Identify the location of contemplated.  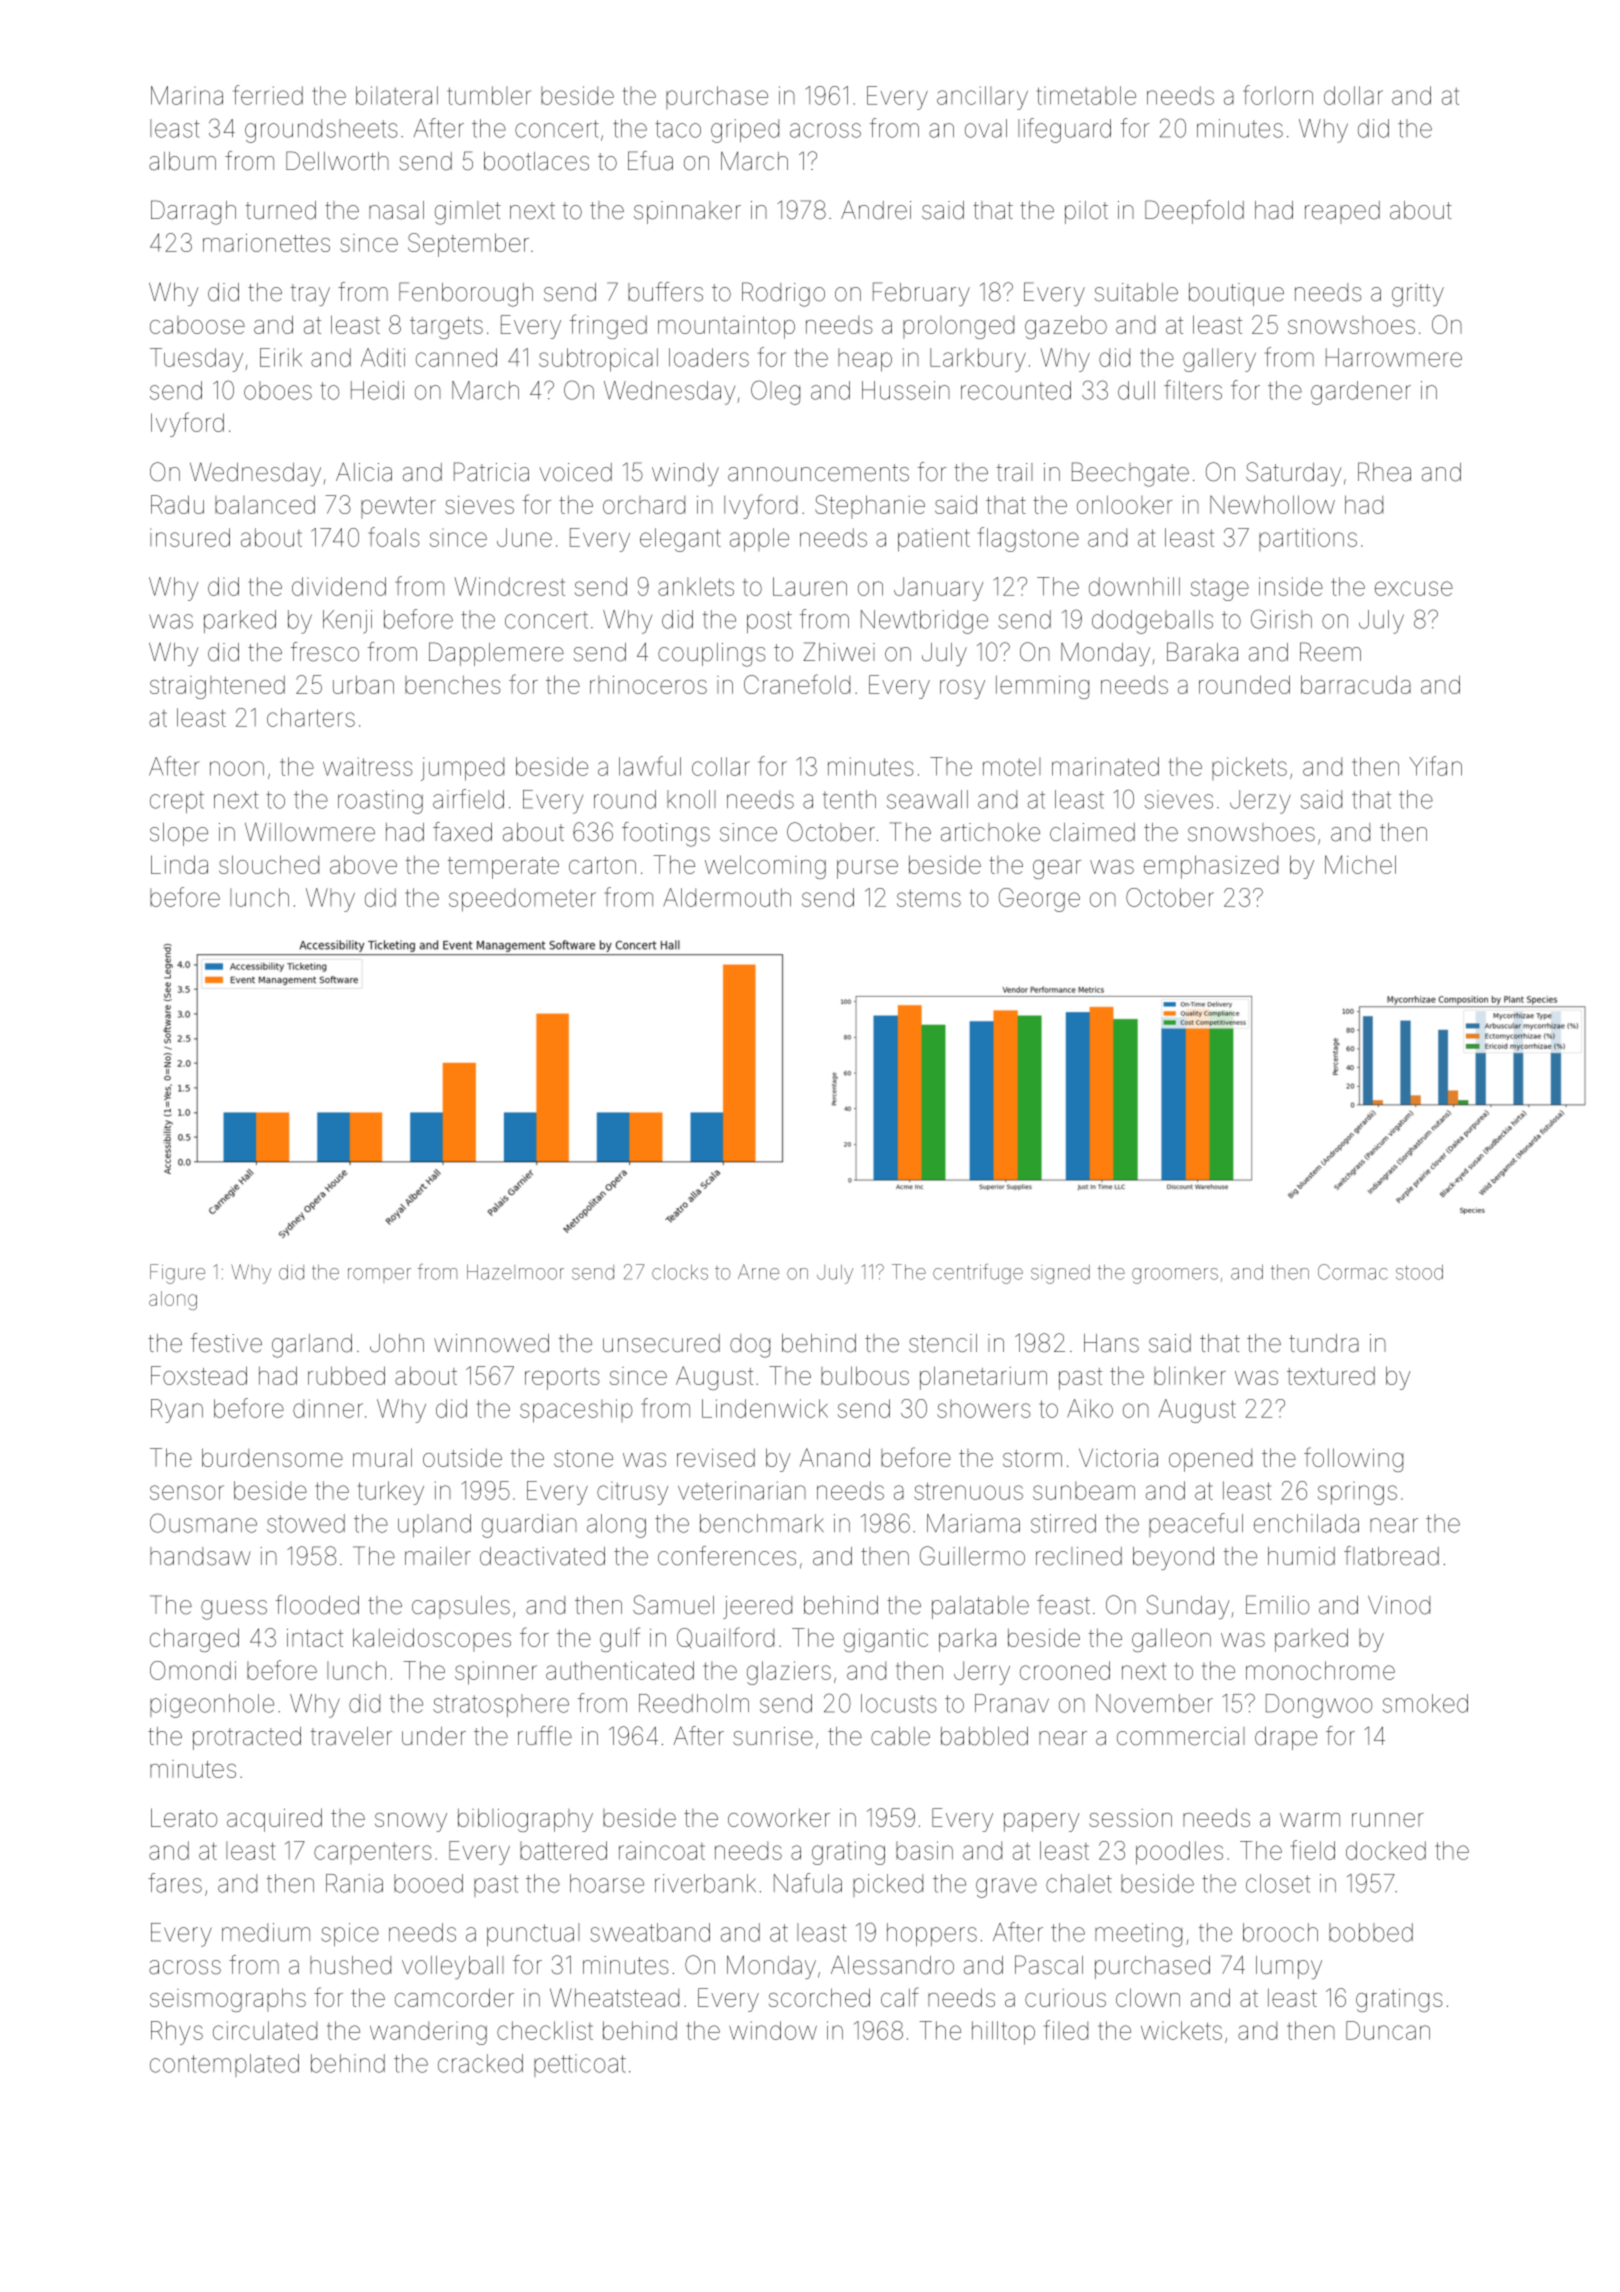
(224, 2065).
